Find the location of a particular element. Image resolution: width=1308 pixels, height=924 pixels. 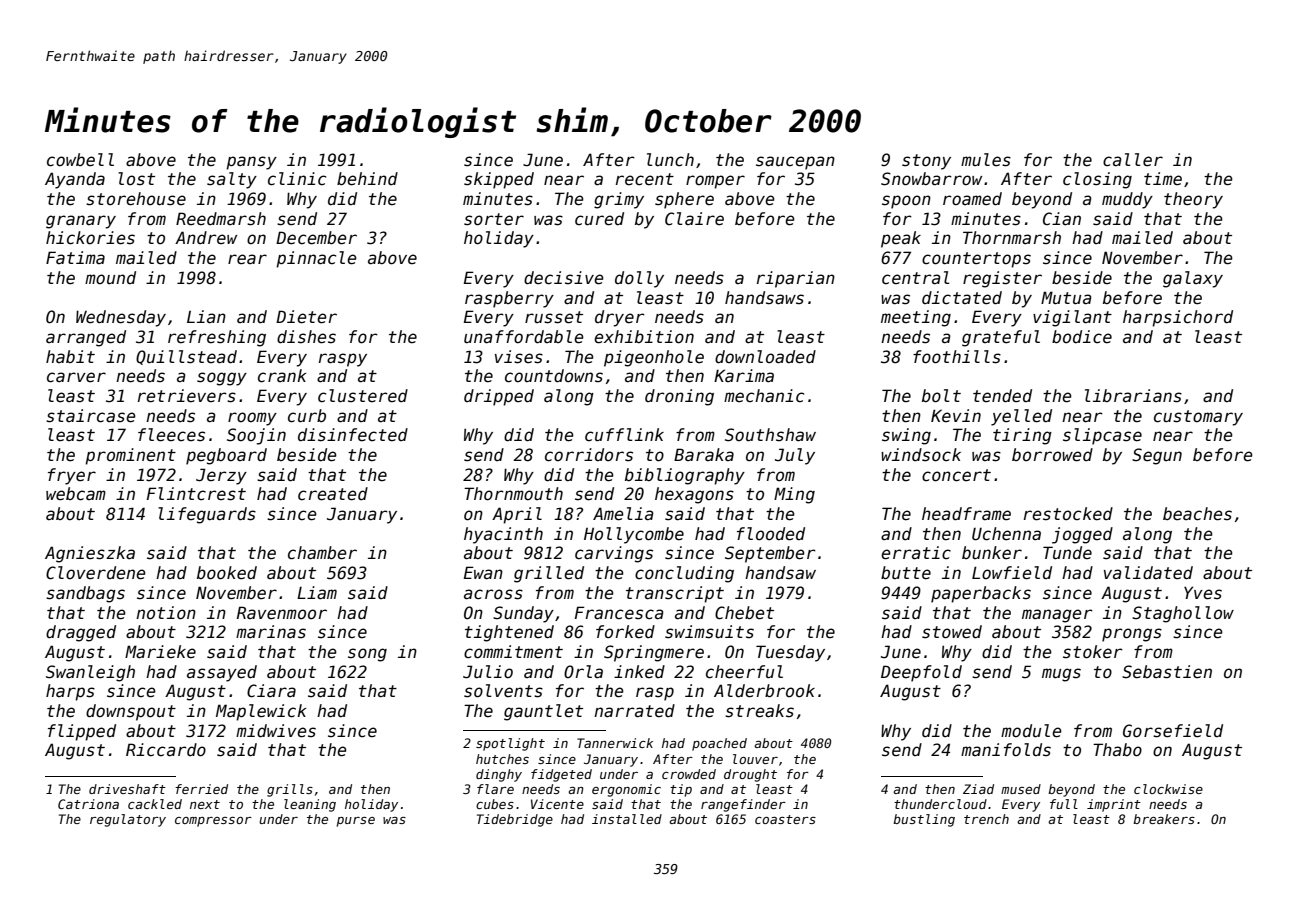

mugs is located at coordinates (1061, 675).
